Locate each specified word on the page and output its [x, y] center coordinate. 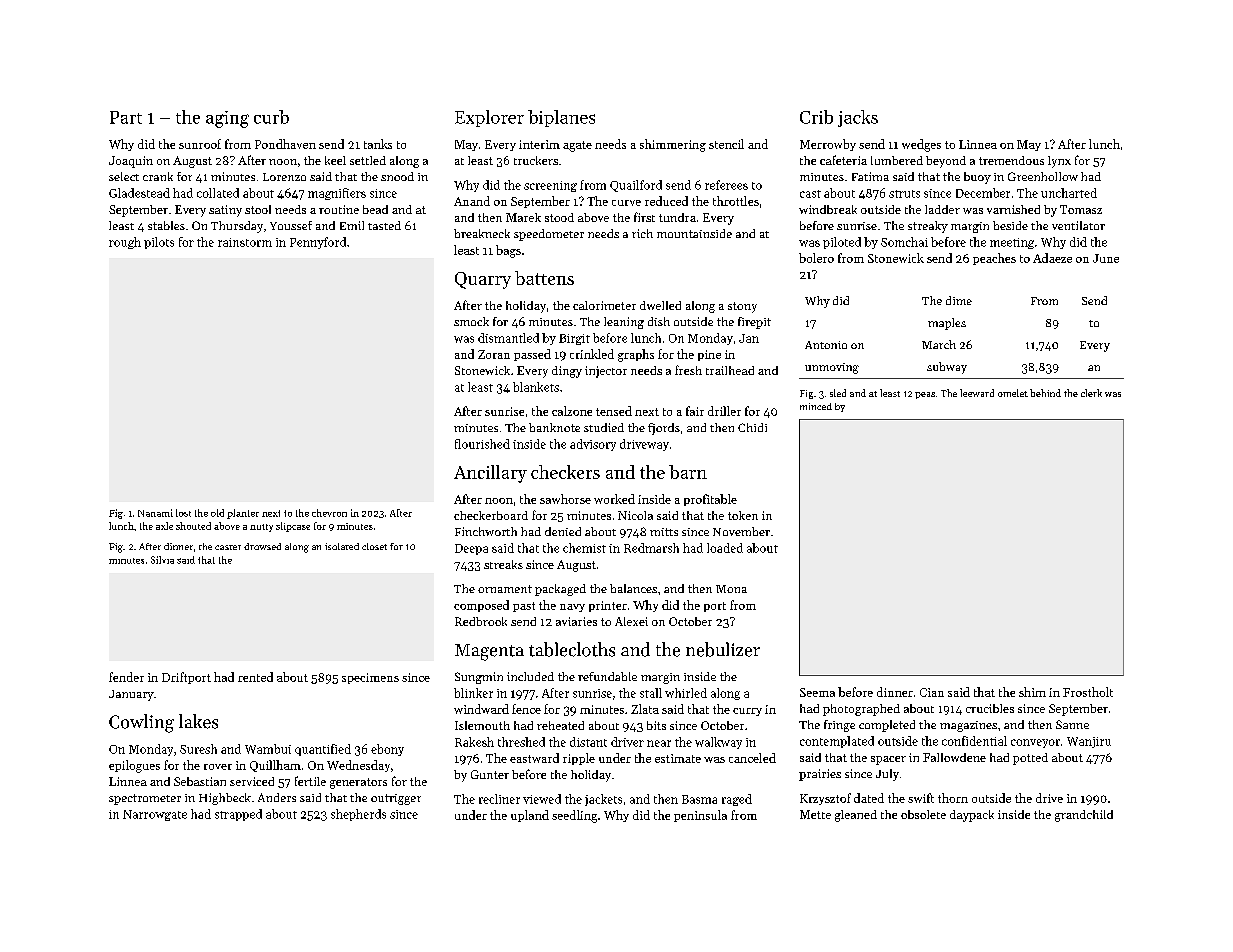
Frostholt [1088, 692]
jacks [858, 118]
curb [271, 117]
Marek [523, 217]
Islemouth [482, 725]
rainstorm [245, 242]
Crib [816, 117]
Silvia [162, 560]
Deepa [471, 549]
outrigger [396, 799]
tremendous [1011, 160]
